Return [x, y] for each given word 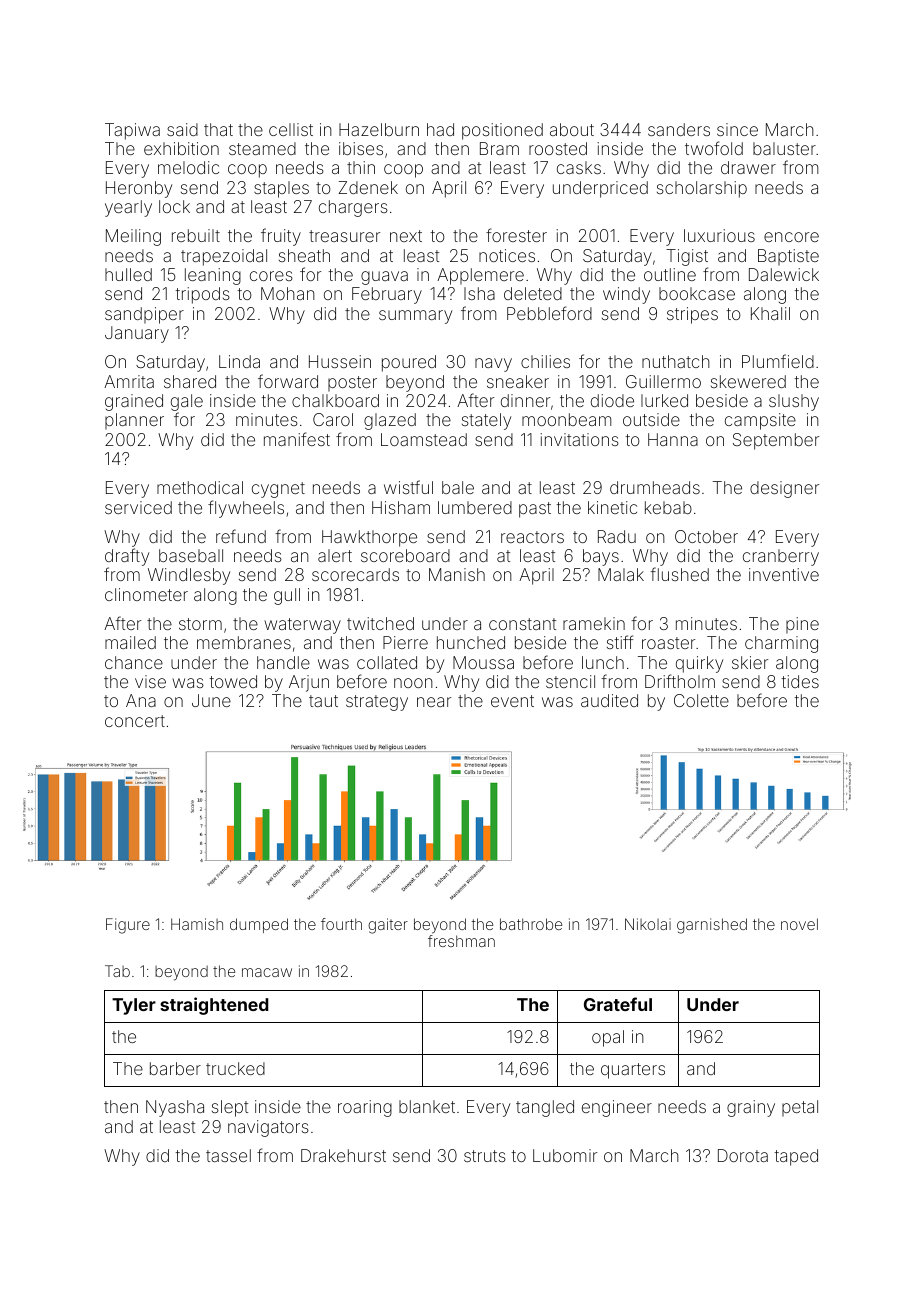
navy [493, 365]
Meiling [133, 237]
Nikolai [648, 924]
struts [485, 1156]
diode [612, 400]
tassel [228, 1155]
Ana [141, 700]
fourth [341, 924]
